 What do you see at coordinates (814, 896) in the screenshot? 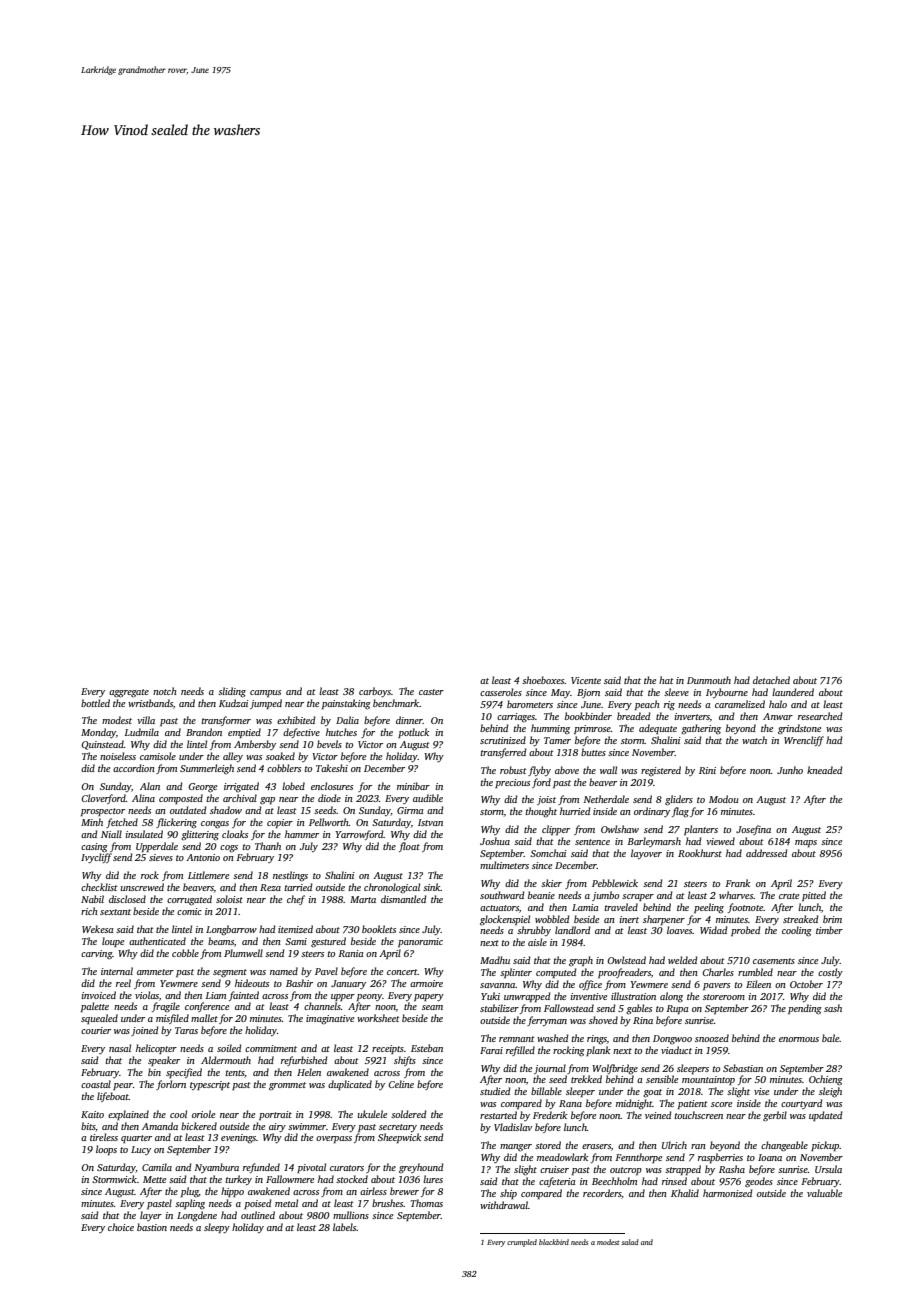
I see `pitted` at bounding box center [814, 896].
